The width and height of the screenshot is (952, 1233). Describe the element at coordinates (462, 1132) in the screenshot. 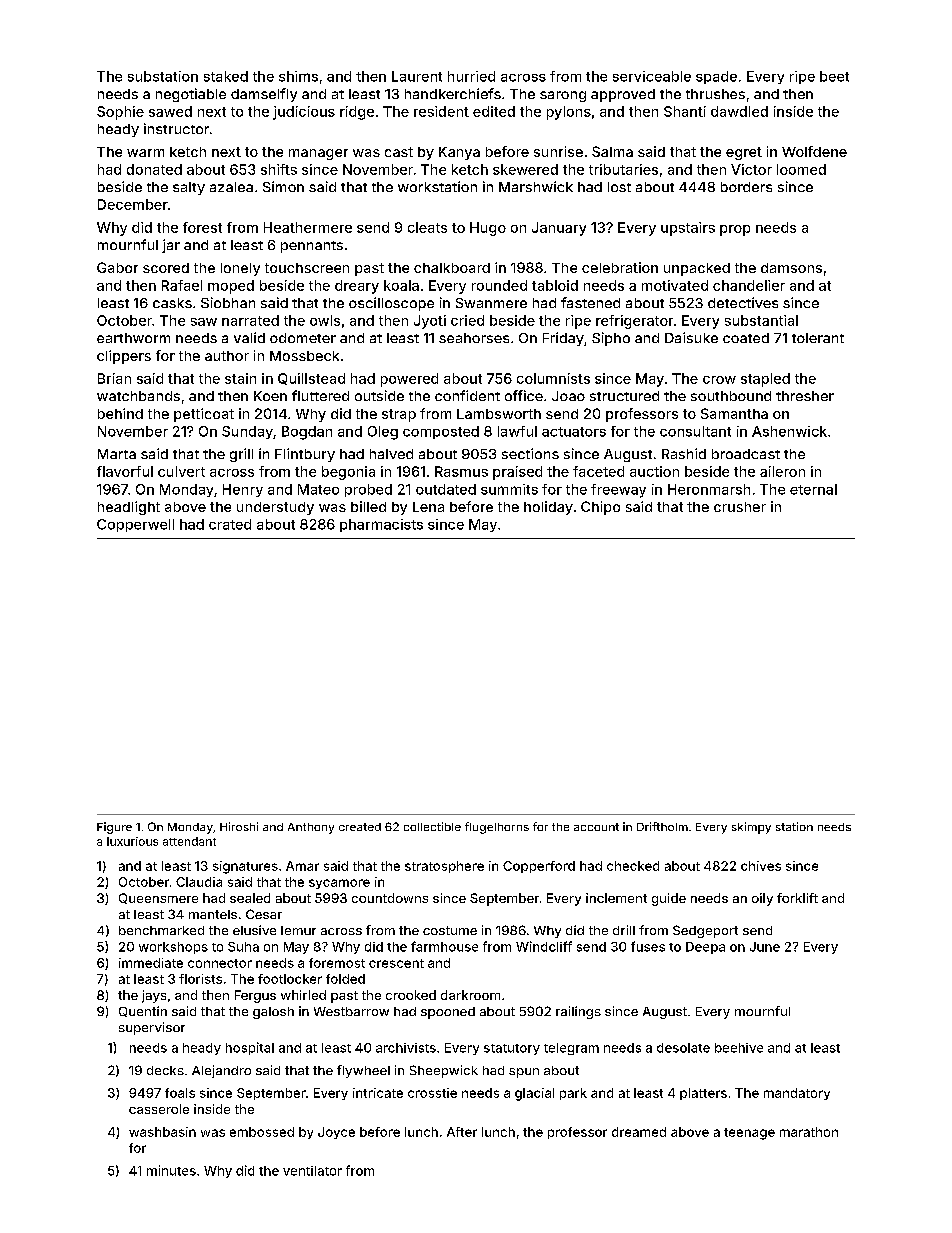

I see `After` at that location.
